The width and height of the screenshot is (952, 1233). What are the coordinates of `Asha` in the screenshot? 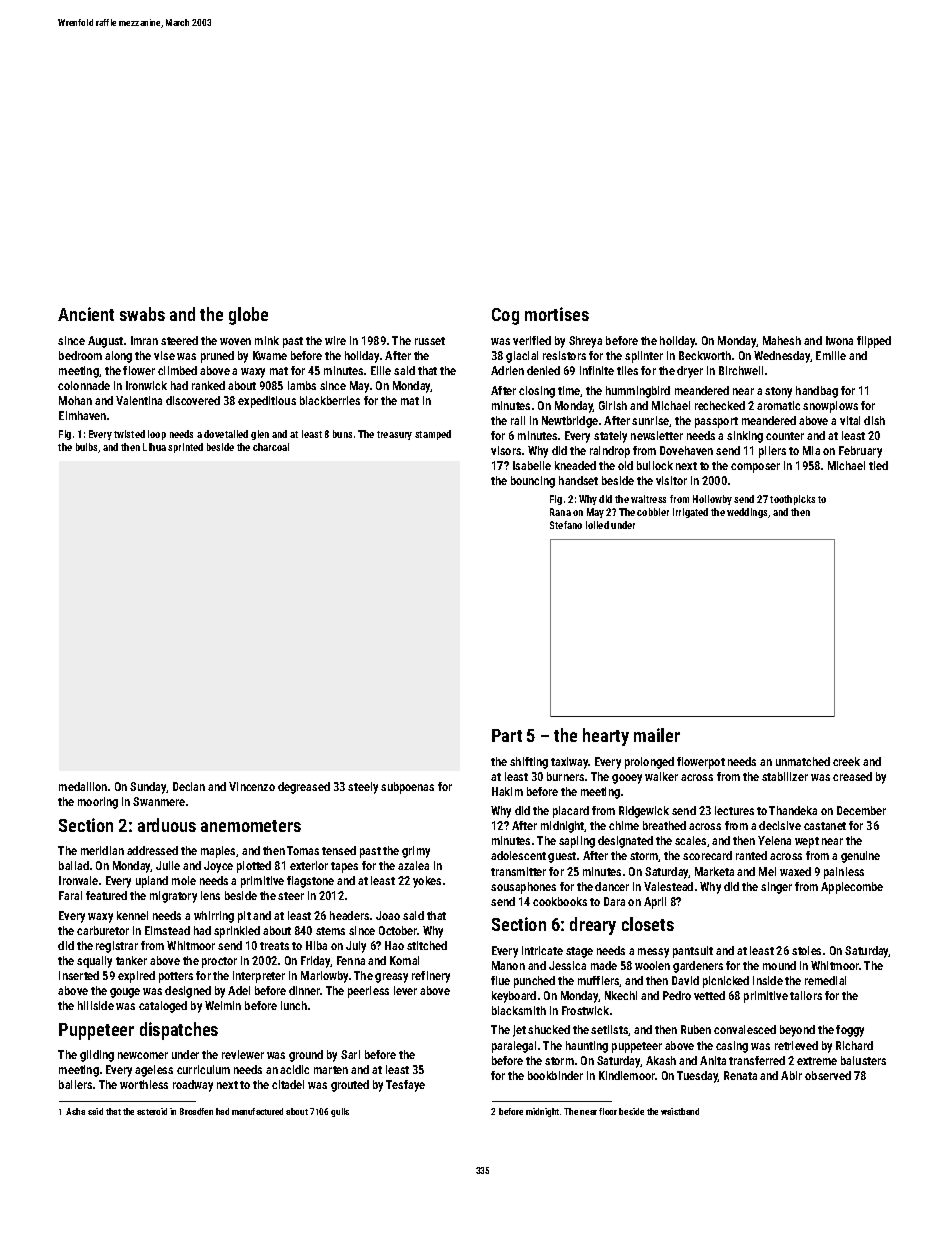 It's located at (75, 1111).
